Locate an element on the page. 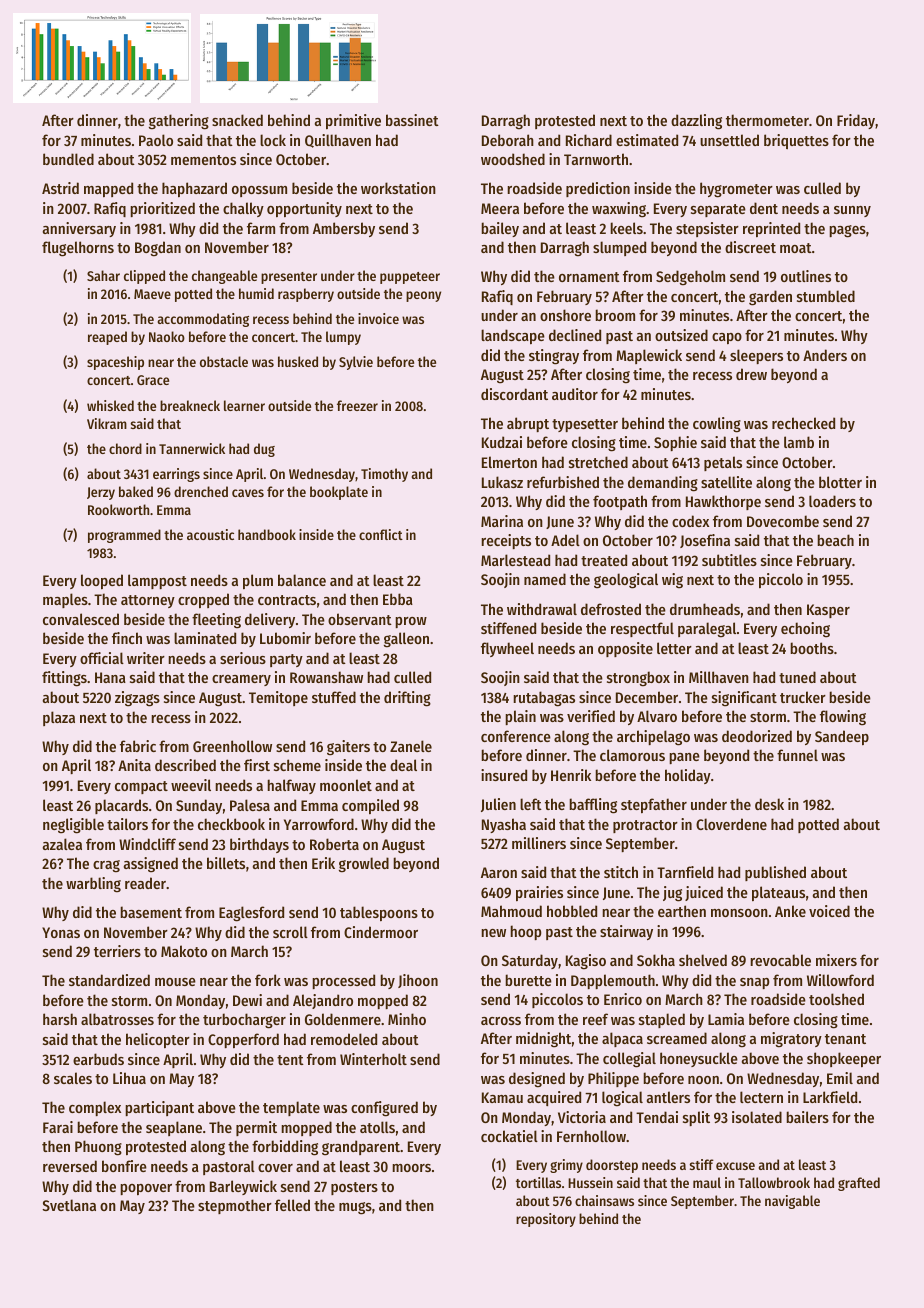 This page has height=1308, width=924. revocable is located at coordinates (780, 960).
